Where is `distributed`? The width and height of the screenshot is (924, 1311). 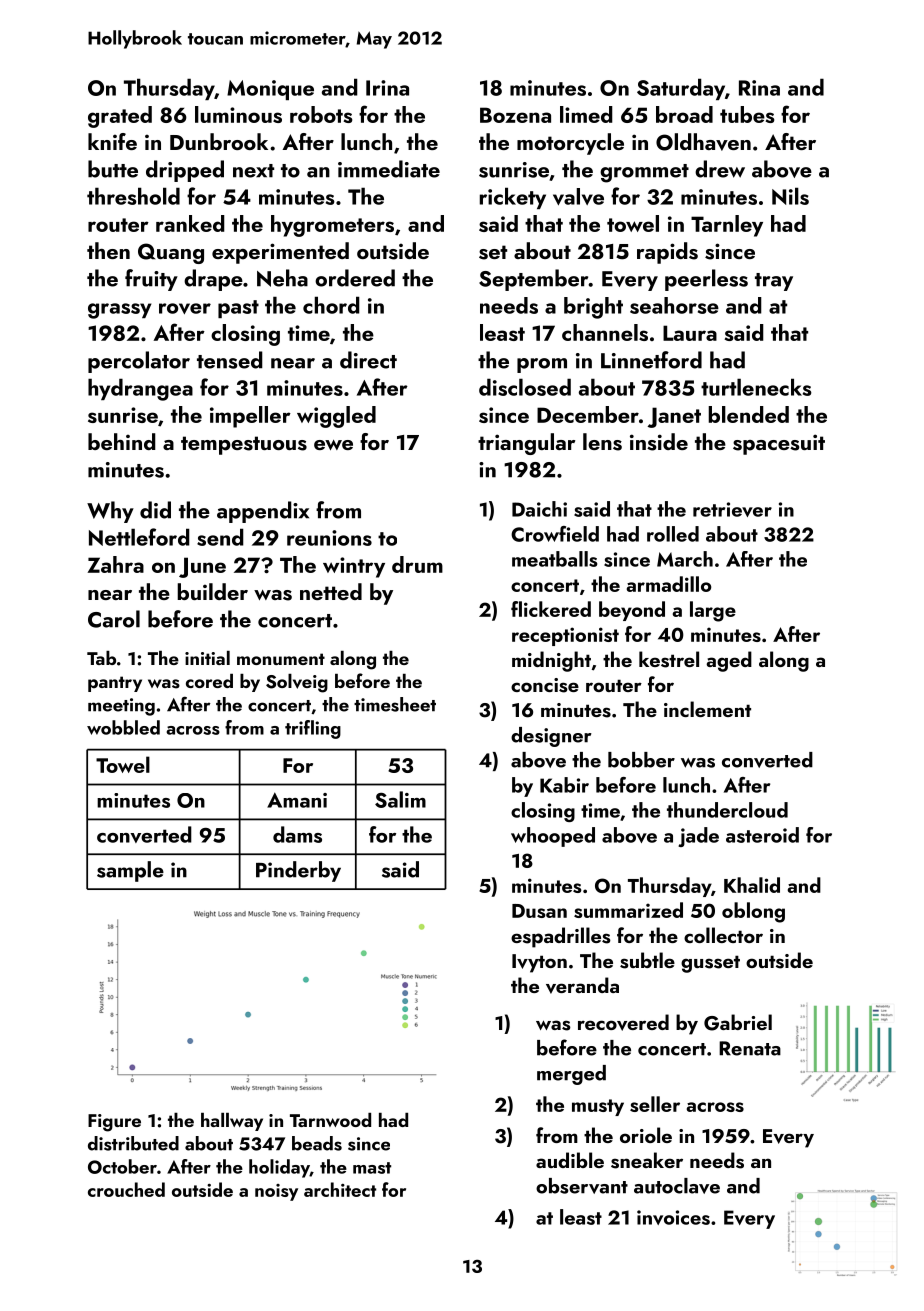 distributed is located at coordinates (133, 1143).
